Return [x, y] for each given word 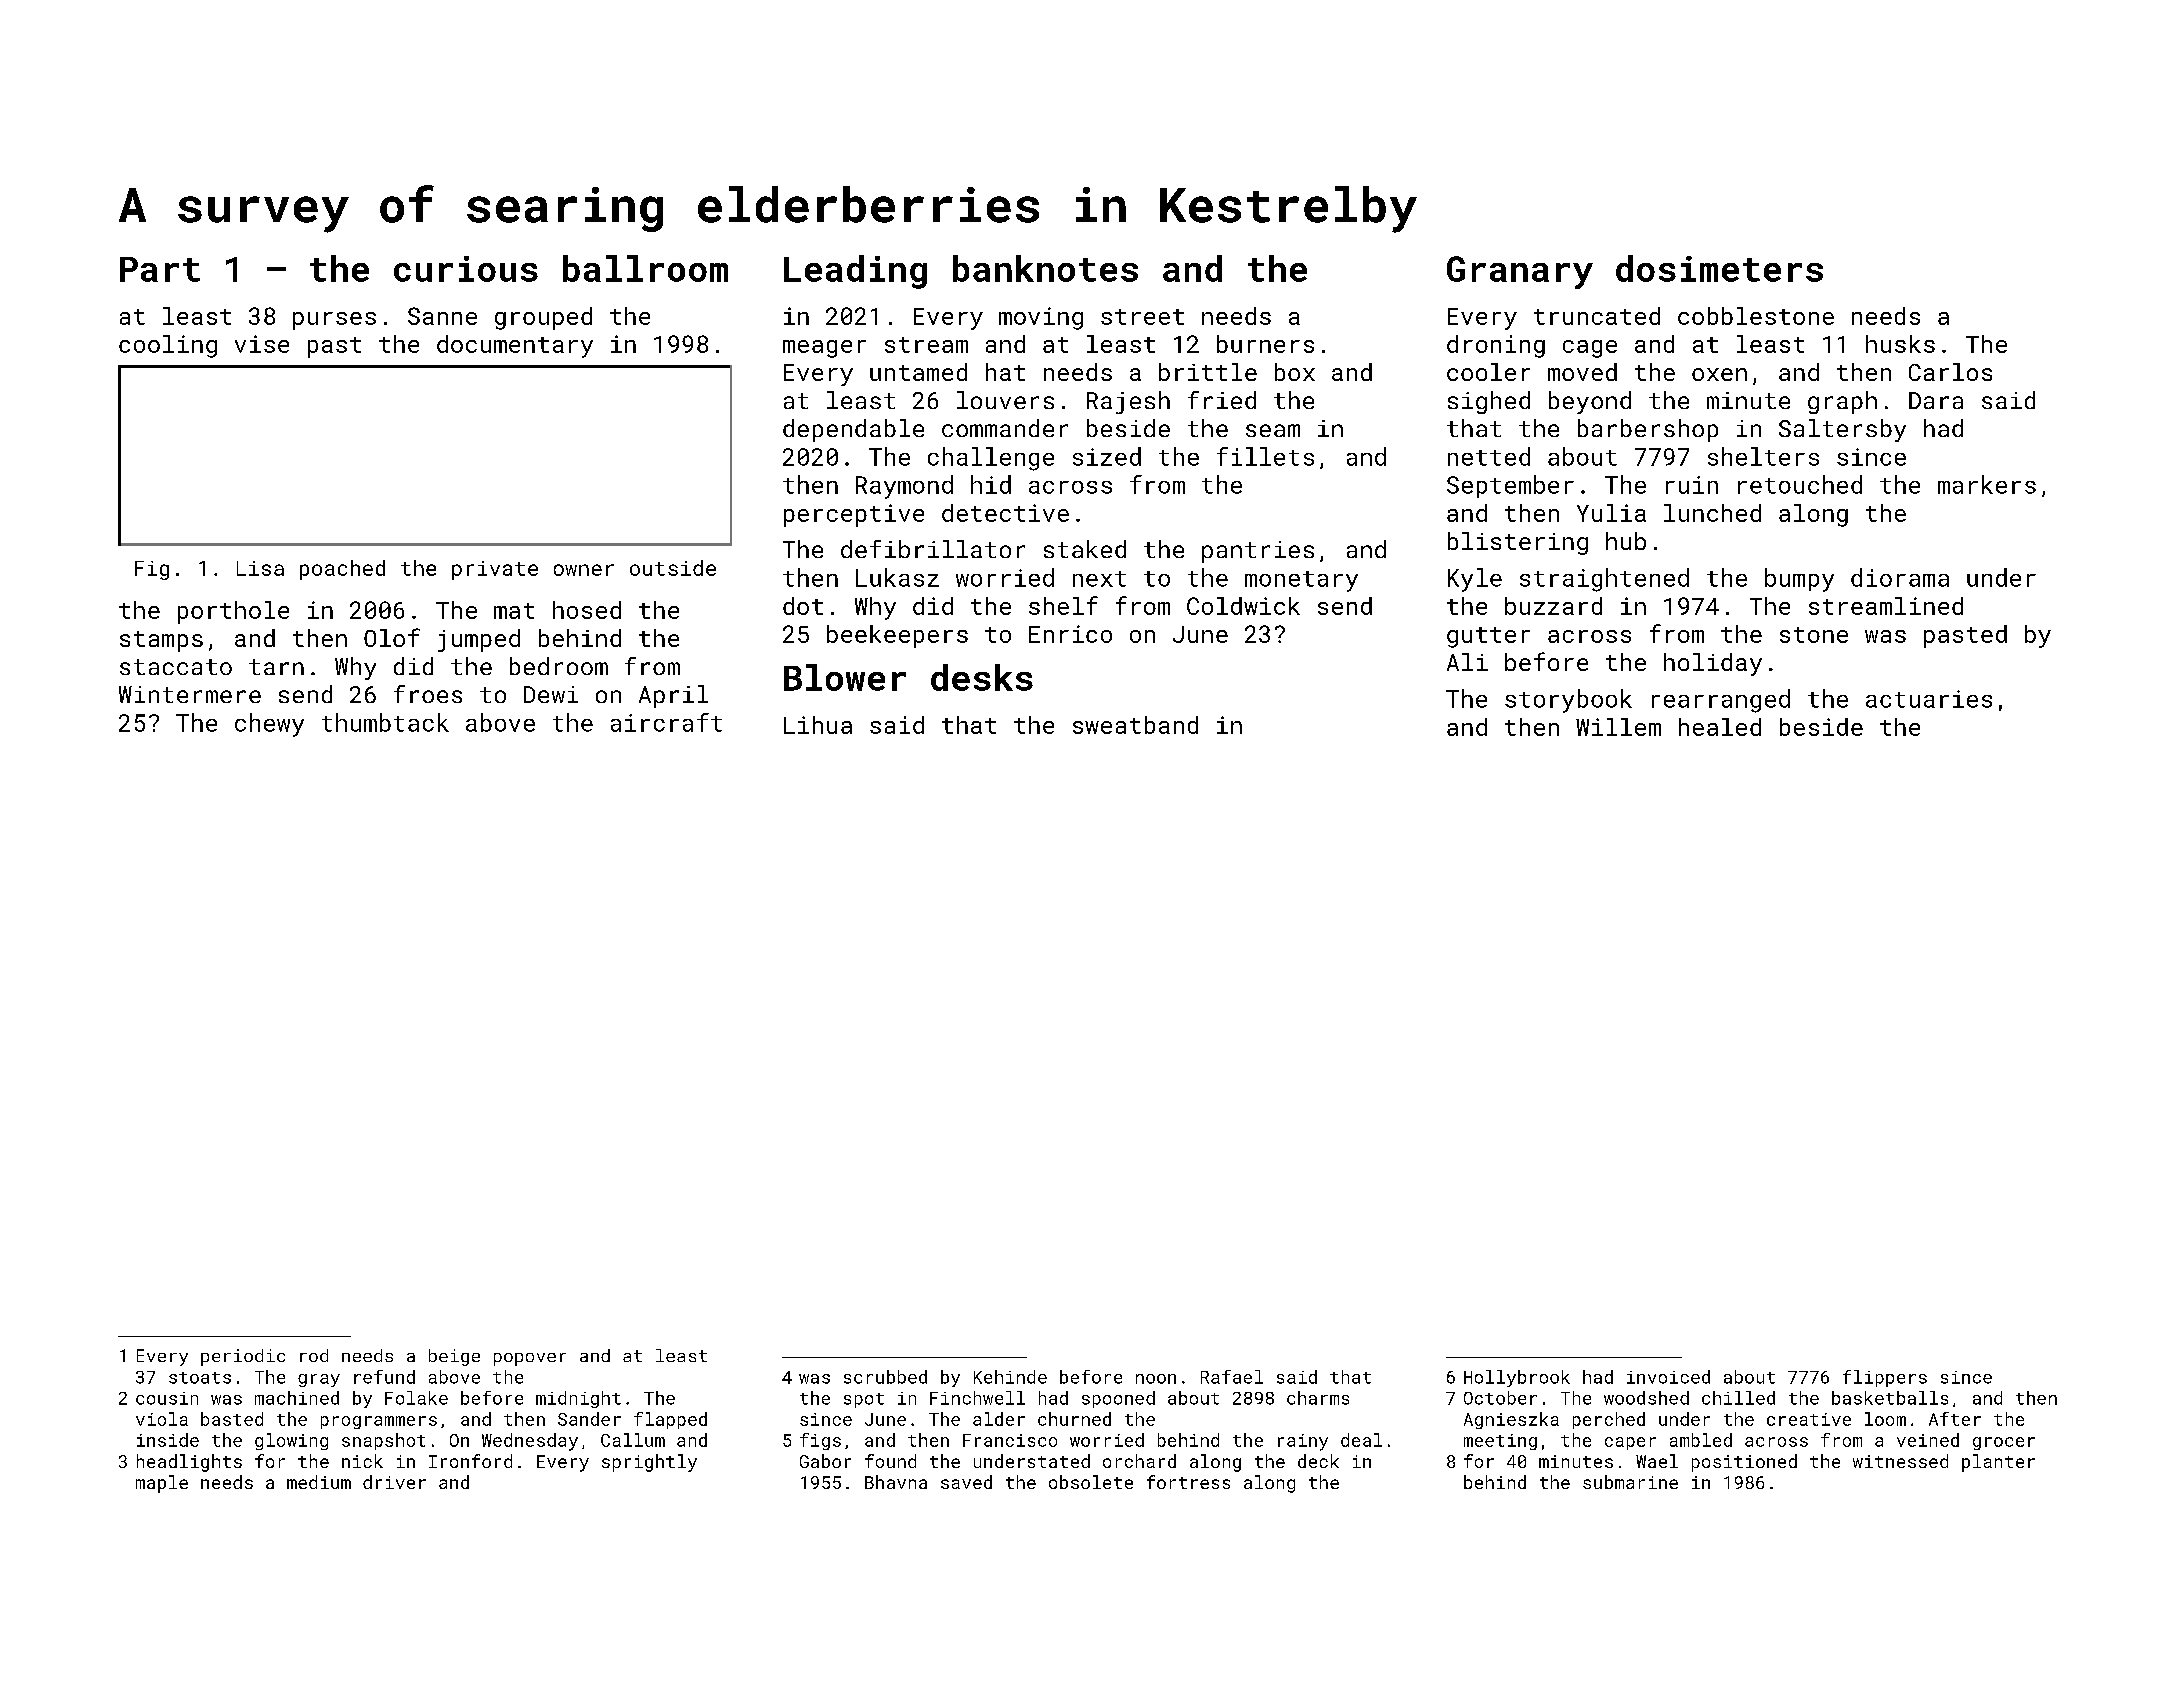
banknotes [1045, 268]
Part [160, 269]
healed [1720, 727]
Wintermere [190, 694]
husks [1900, 344]
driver [394, 1482]
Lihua [818, 725]
